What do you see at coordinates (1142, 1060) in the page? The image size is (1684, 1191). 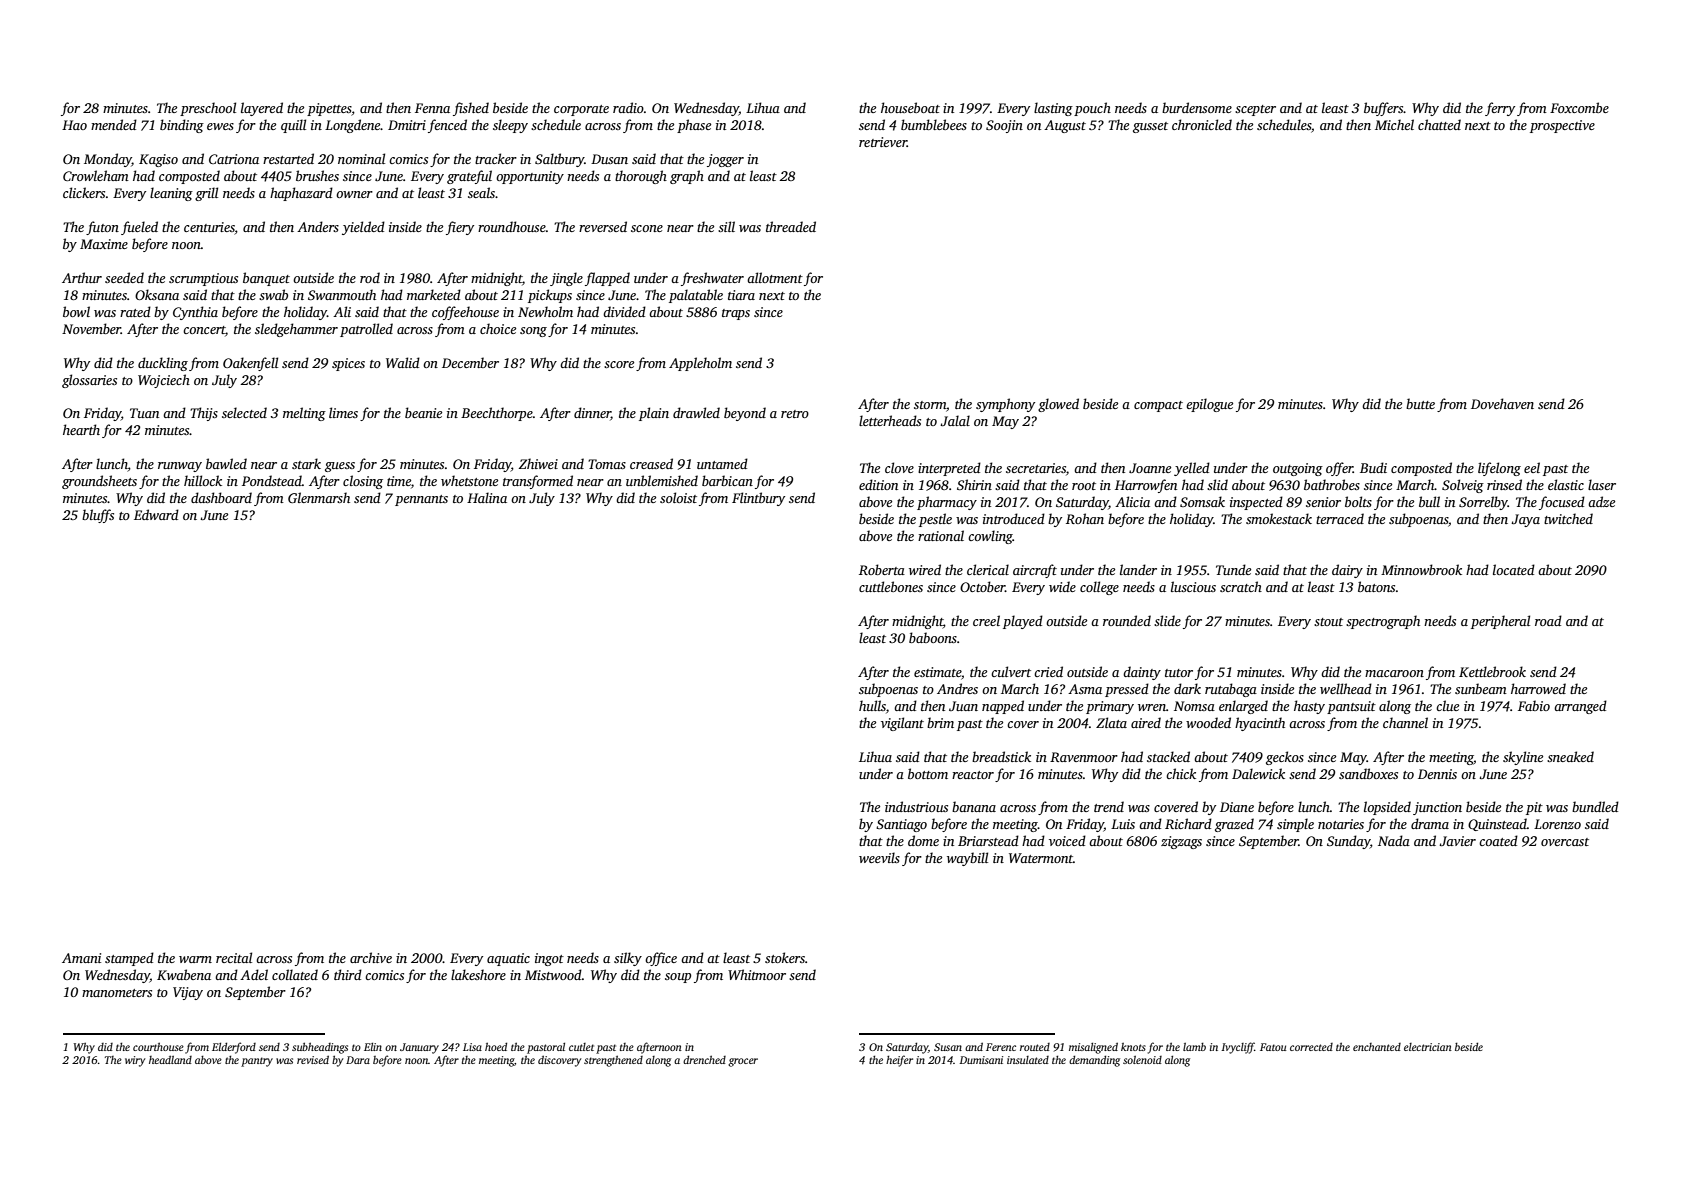 I see `solenoid` at bounding box center [1142, 1060].
